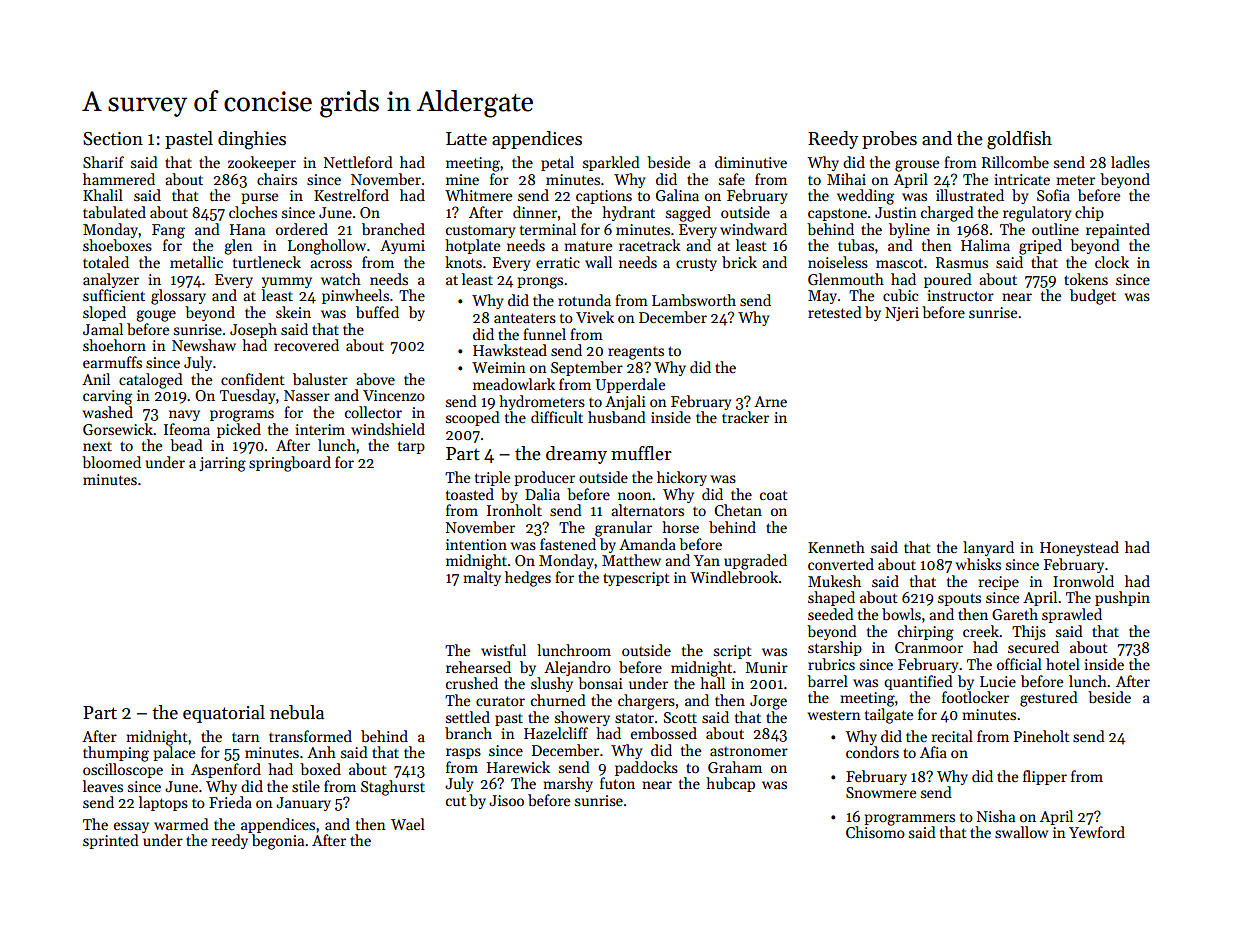 The height and width of the page is (952, 1233). I want to click on coat, so click(774, 495).
